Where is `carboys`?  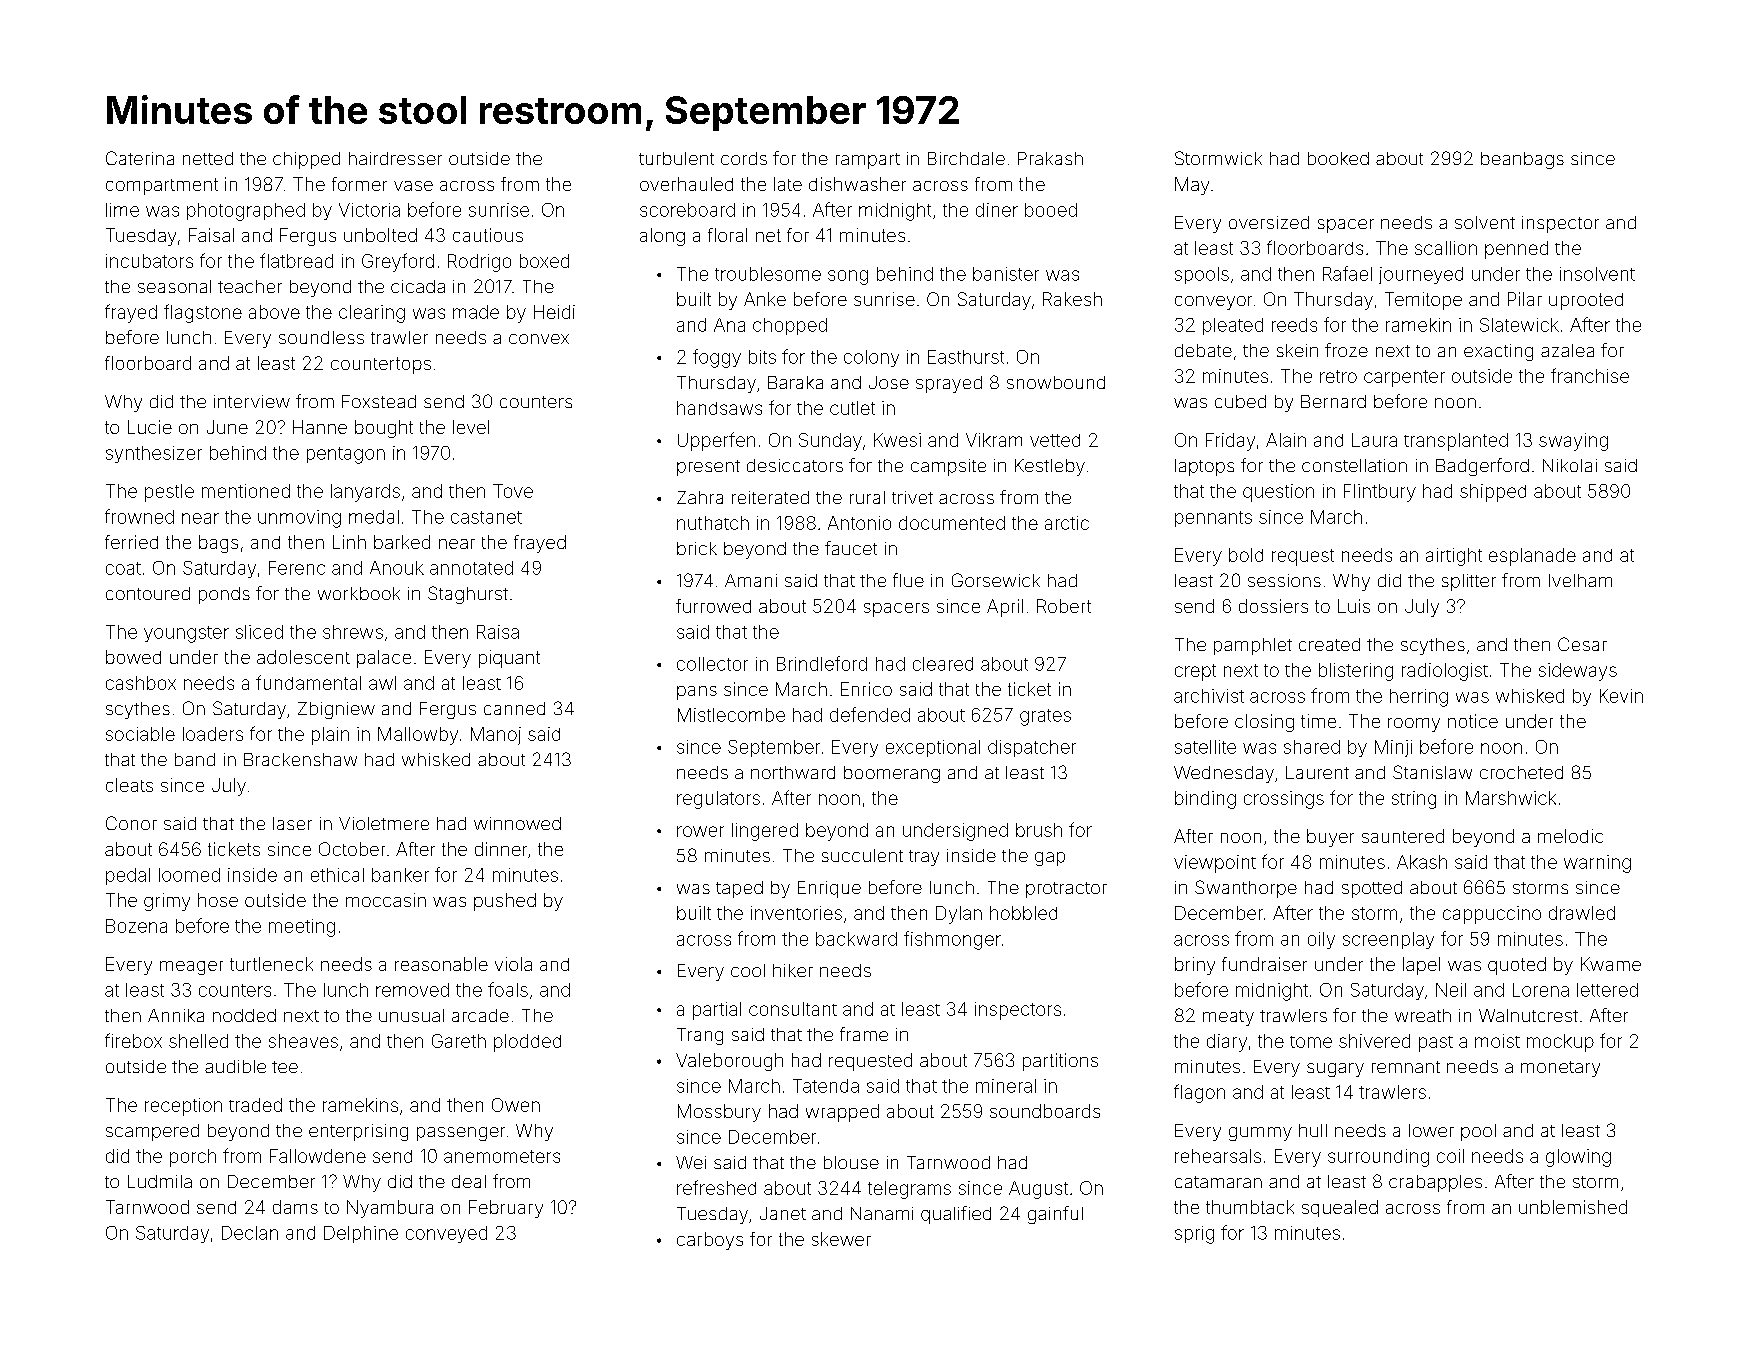 carboys is located at coordinates (710, 1241).
